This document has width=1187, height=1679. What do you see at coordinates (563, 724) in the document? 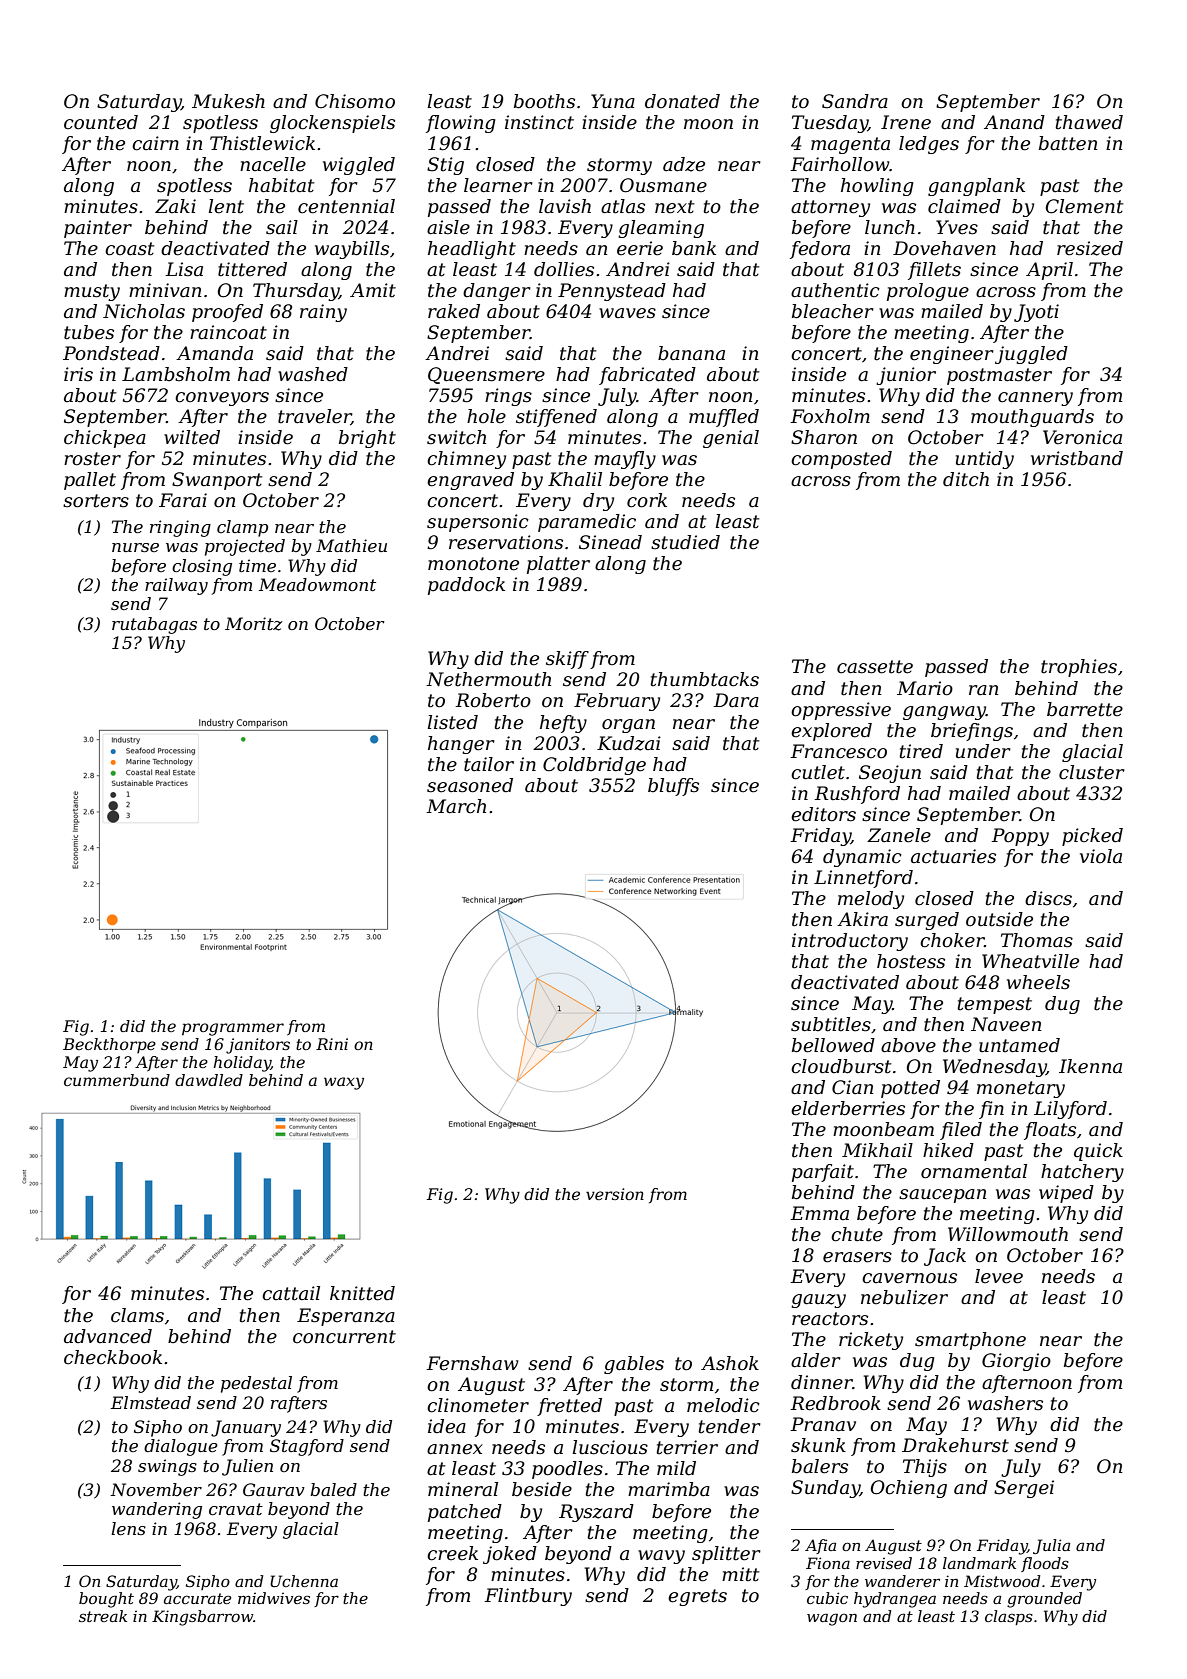
I see `hefty` at bounding box center [563, 724].
